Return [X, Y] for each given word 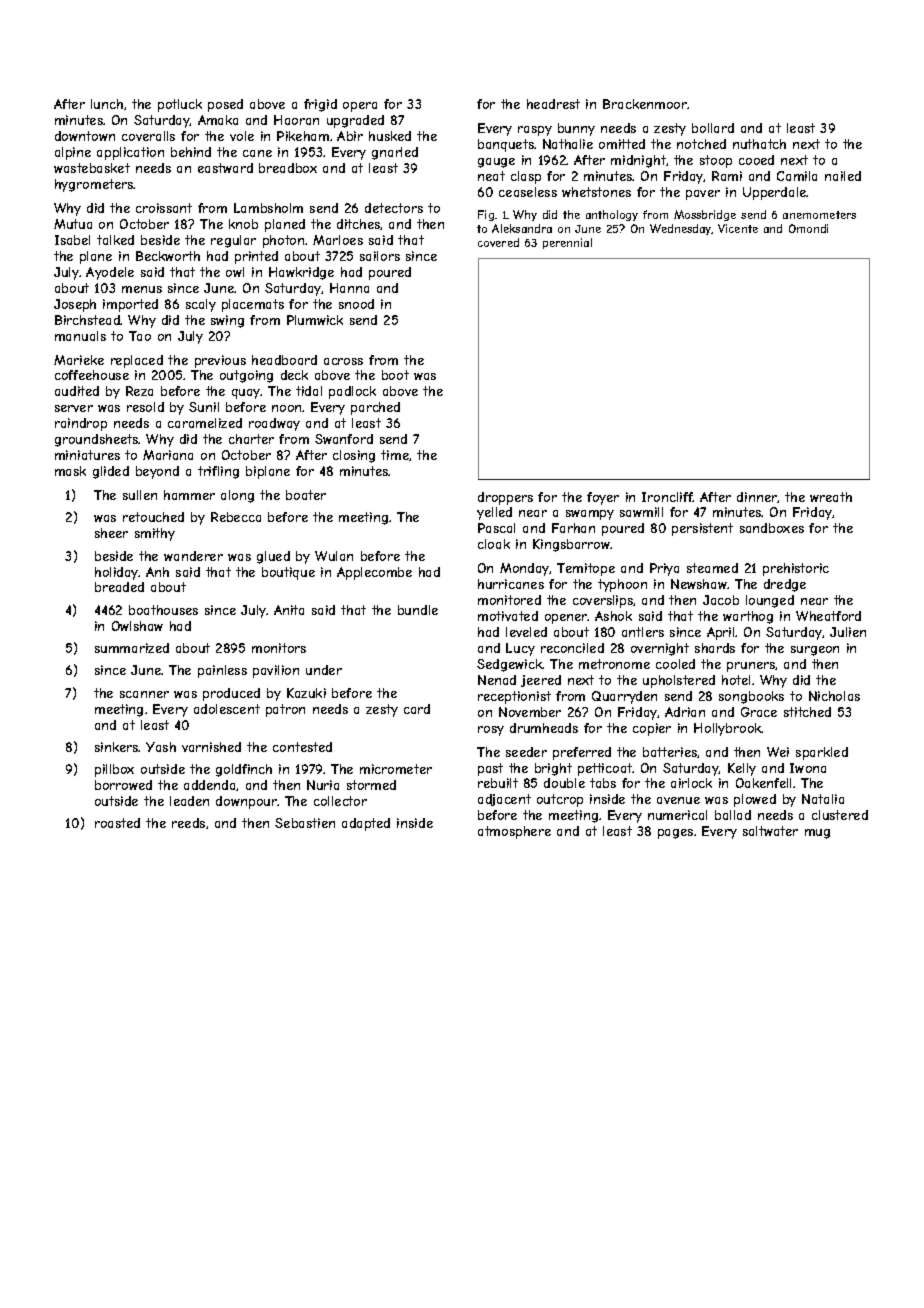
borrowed [123, 785]
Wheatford [828, 616]
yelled [494, 513]
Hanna [349, 288]
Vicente [738, 228]
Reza [139, 391]
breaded [119, 587]
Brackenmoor [645, 104]
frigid [320, 105]
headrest [553, 104]
